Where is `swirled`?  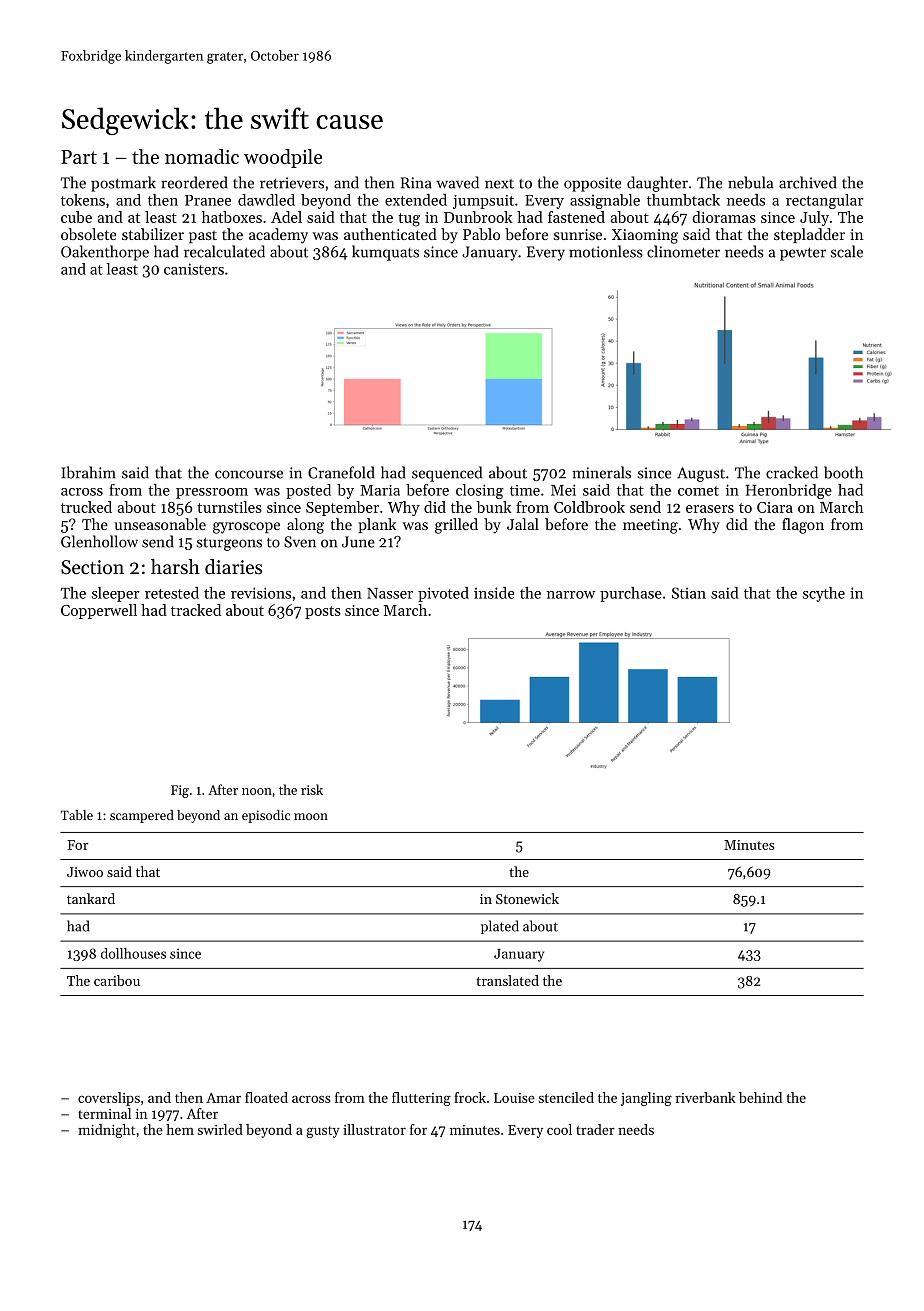
swirled is located at coordinates (220, 1129).
